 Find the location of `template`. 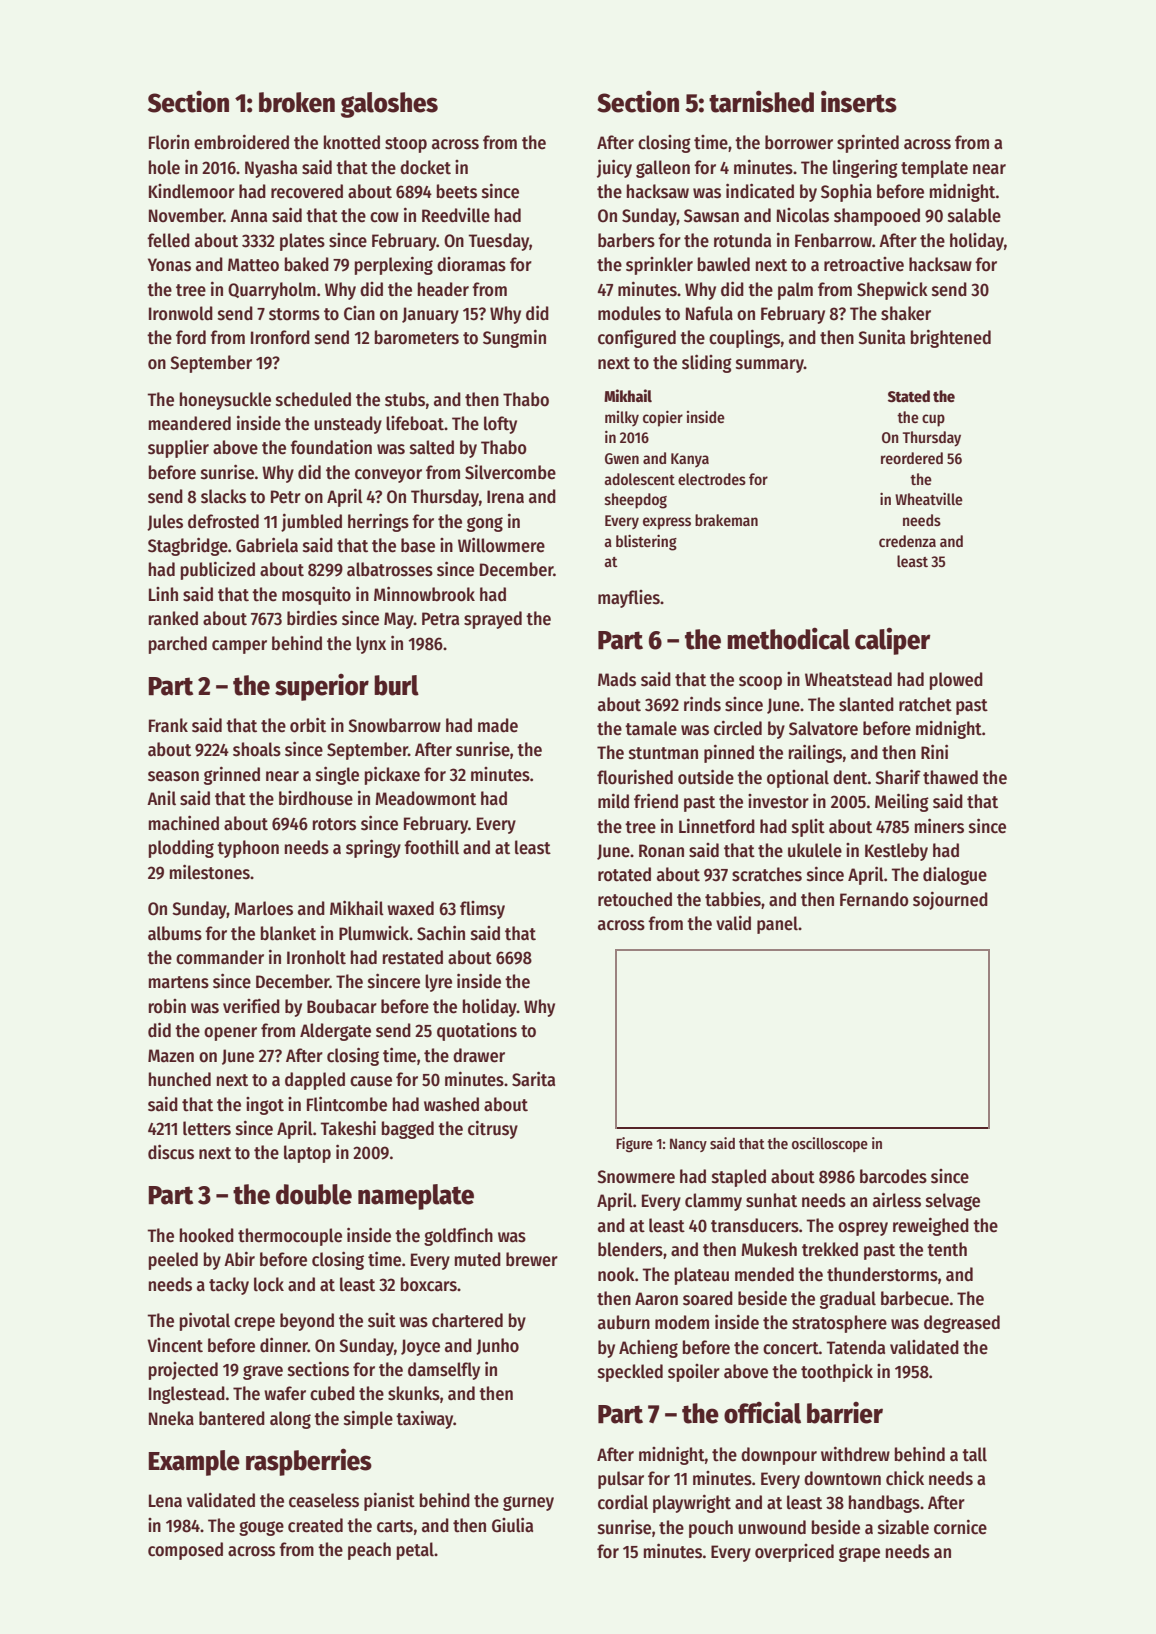

template is located at coordinates (934, 169).
